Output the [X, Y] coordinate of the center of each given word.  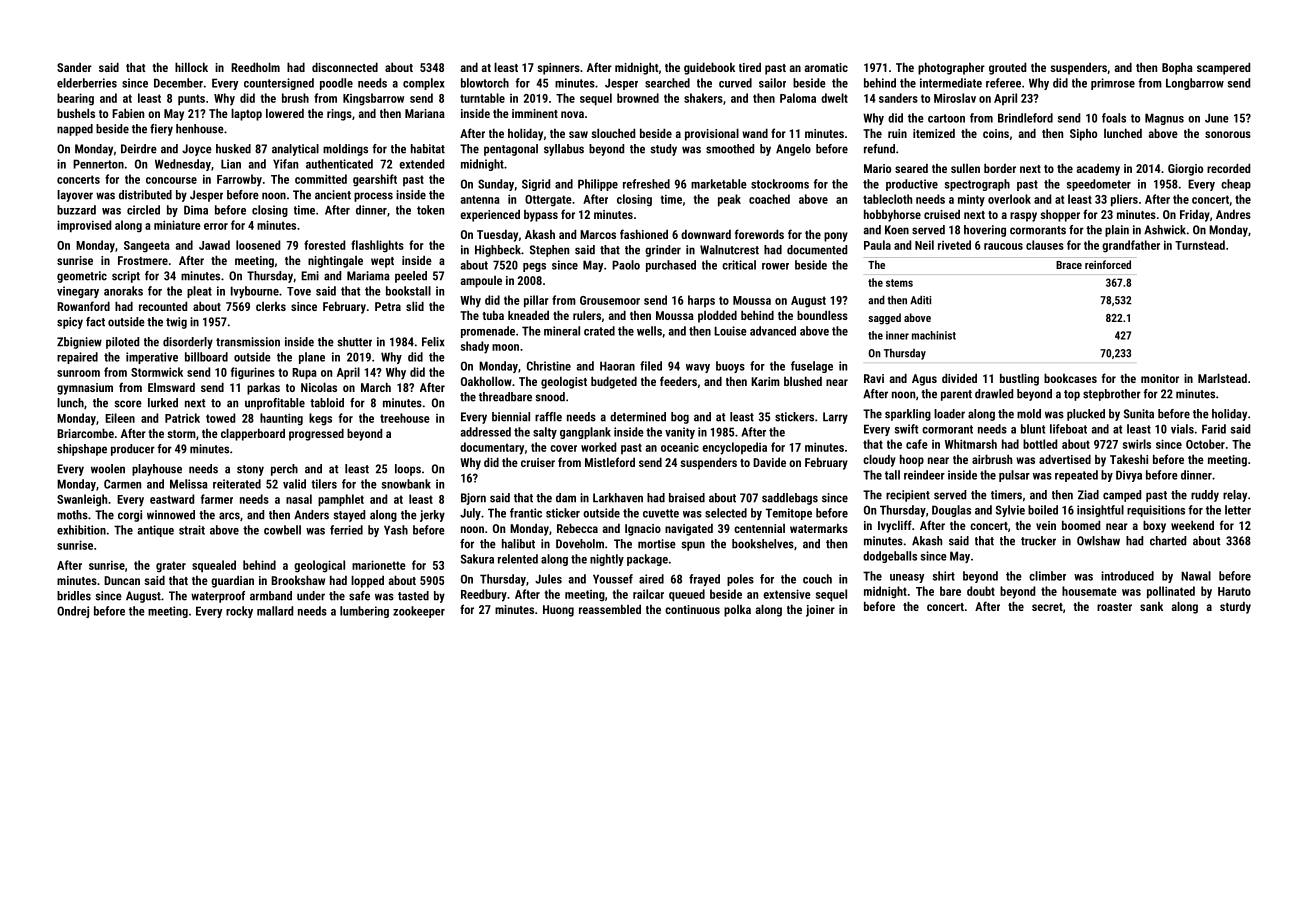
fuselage [812, 367]
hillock [191, 67]
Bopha [1177, 68]
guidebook [709, 68]
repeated [1076, 476]
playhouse [157, 470]
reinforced [1108, 264]
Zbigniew [79, 343]
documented [817, 250]
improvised [84, 226]
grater [171, 567]
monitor [1160, 378]
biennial [511, 417]
